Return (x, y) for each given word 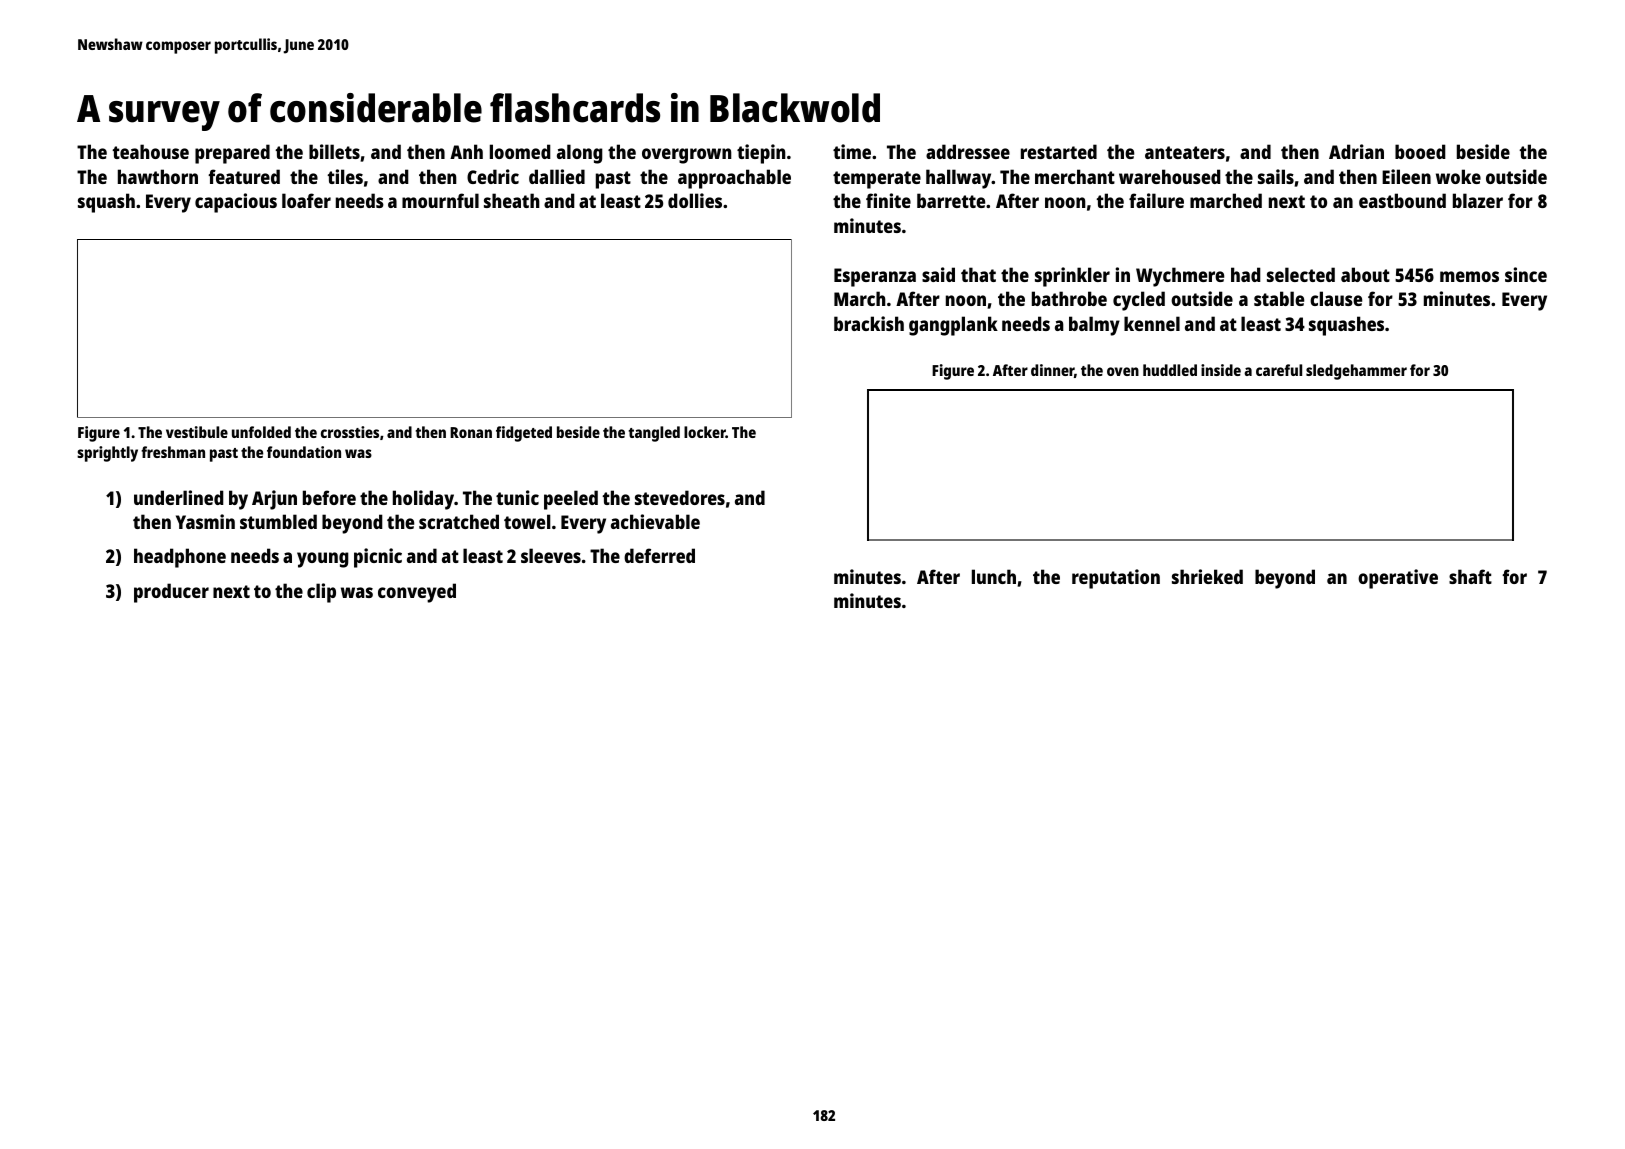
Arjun (274, 500)
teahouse (150, 151)
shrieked (1207, 576)
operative (1398, 579)
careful (1279, 370)
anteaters (1185, 152)
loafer (306, 200)
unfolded (261, 432)
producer (171, 593)
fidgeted (524, 434)
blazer (1478, 200)
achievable (655, 521)
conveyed (417, 593)
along (580, 154)
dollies (695, 200)
